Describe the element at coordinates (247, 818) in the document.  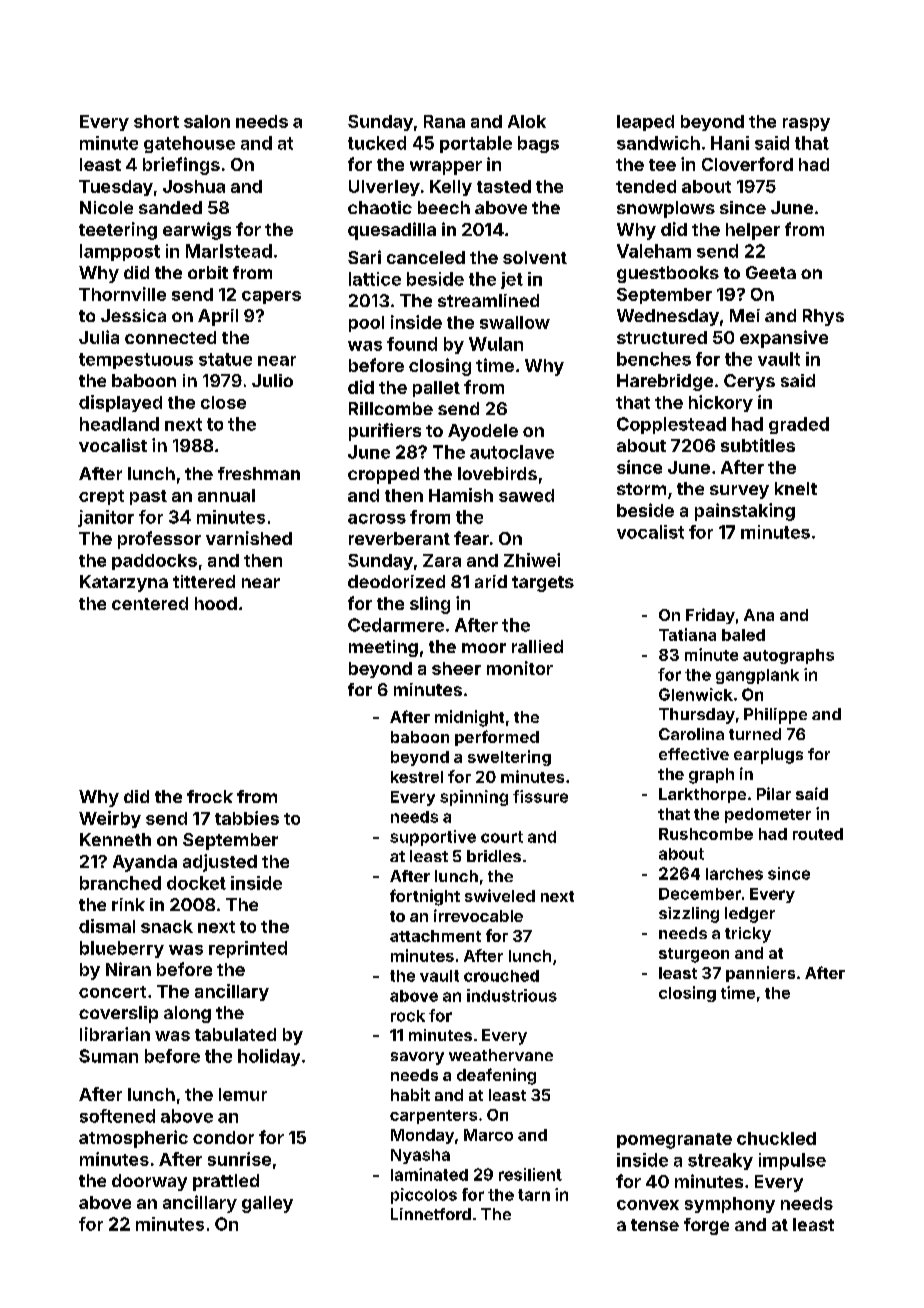
I see `tabbies` at that location.
